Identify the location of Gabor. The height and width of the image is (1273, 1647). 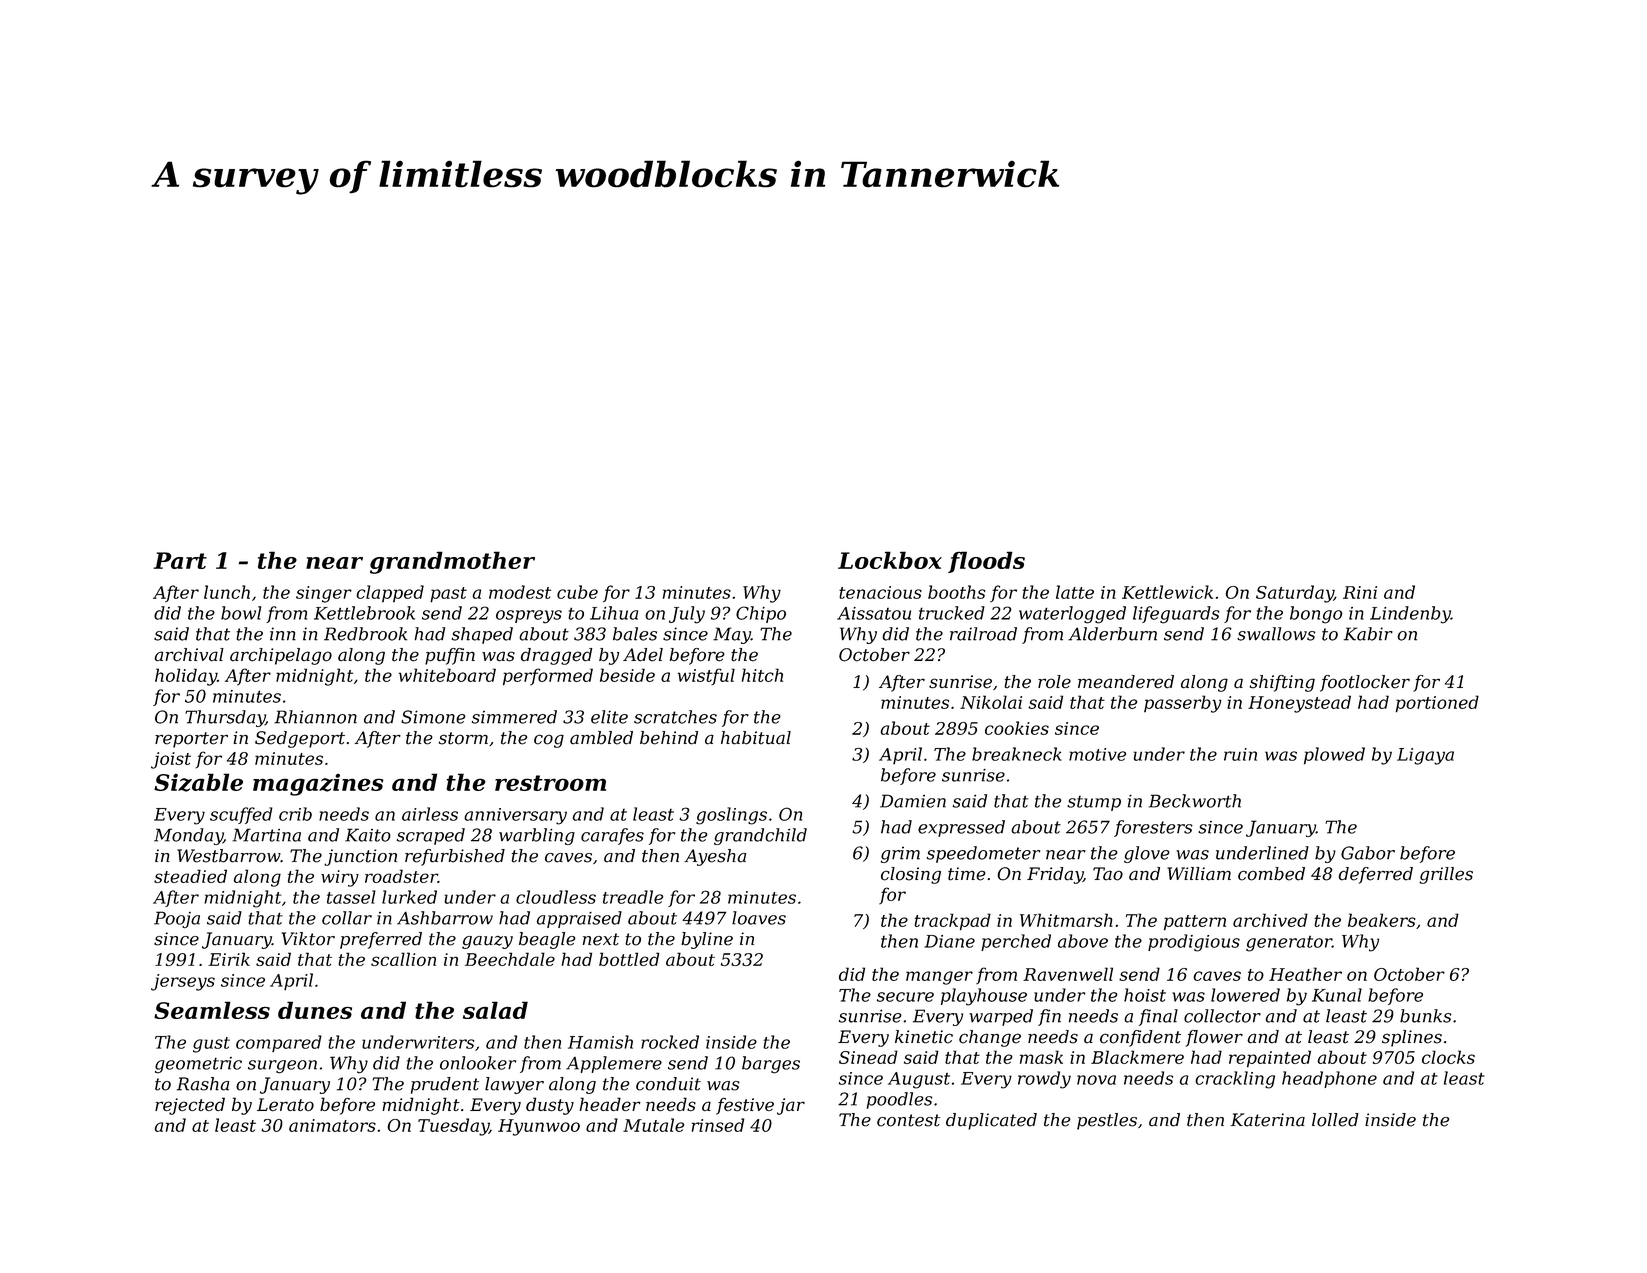
(1368, 853).
